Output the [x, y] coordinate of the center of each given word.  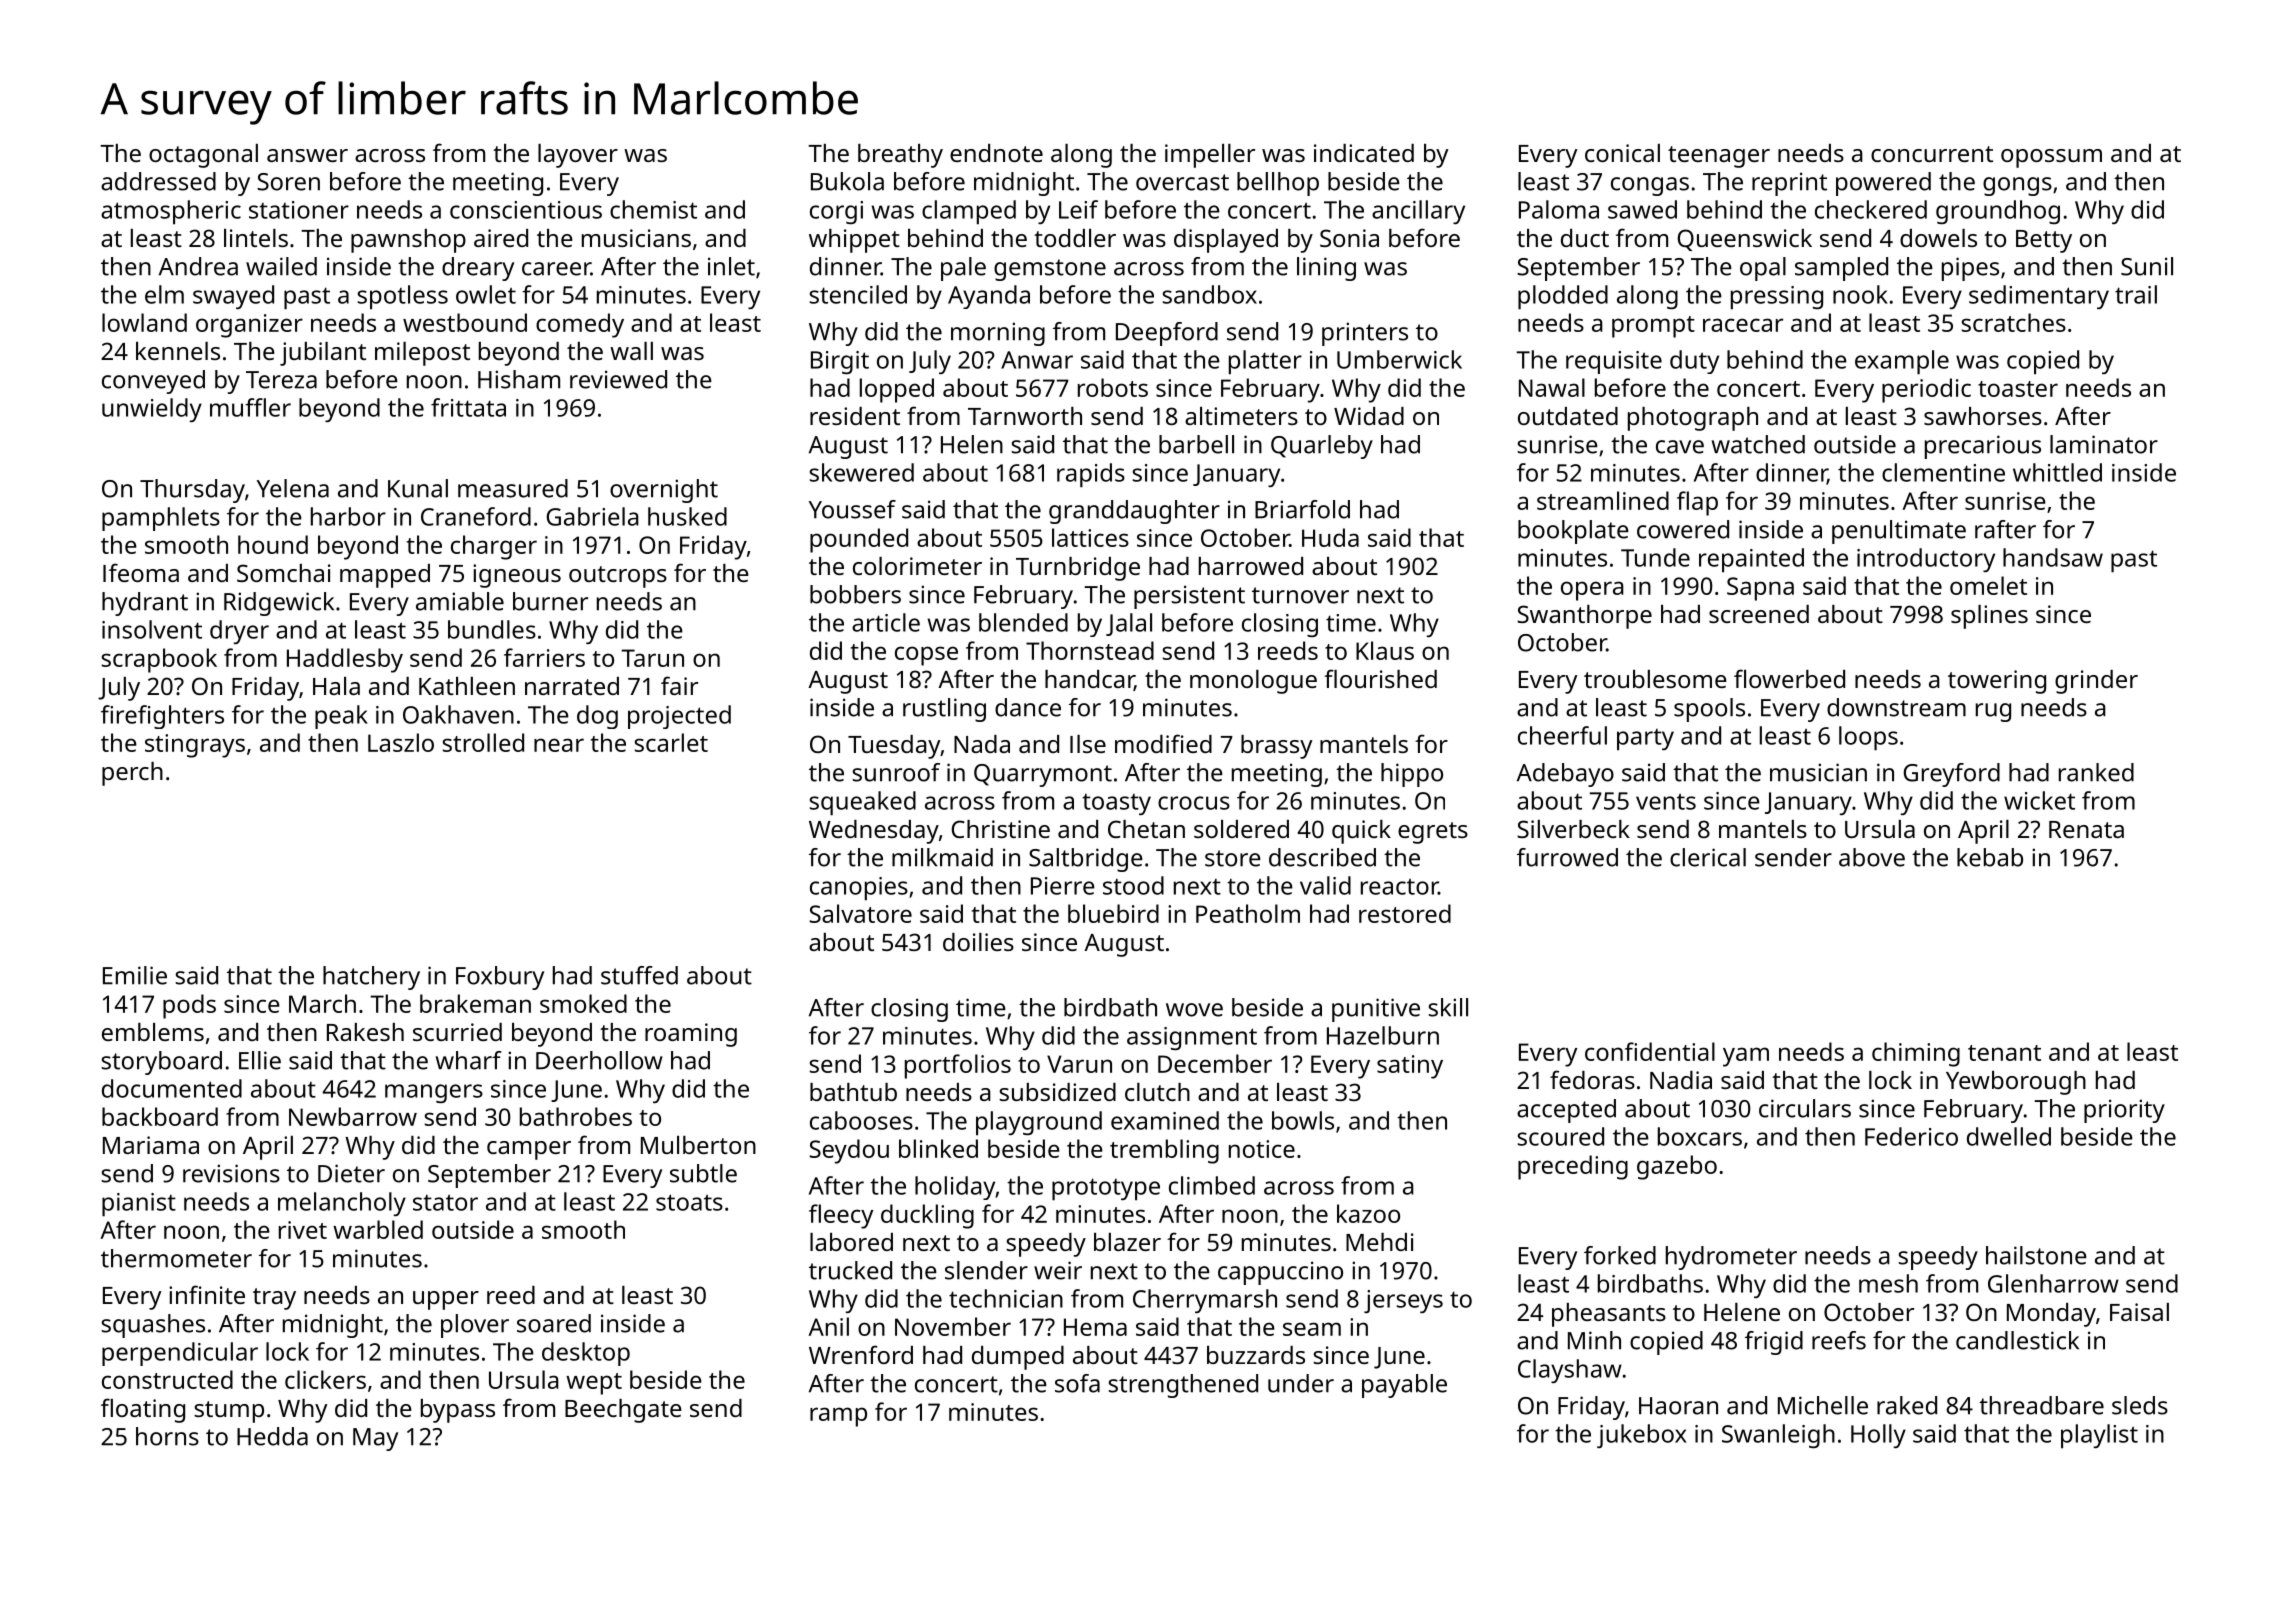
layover [578, 156]
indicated [1364, 153]
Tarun [652, 658]
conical [1622, 153]
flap [1697, 503]
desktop [586, 1354]
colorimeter [917, 566]
